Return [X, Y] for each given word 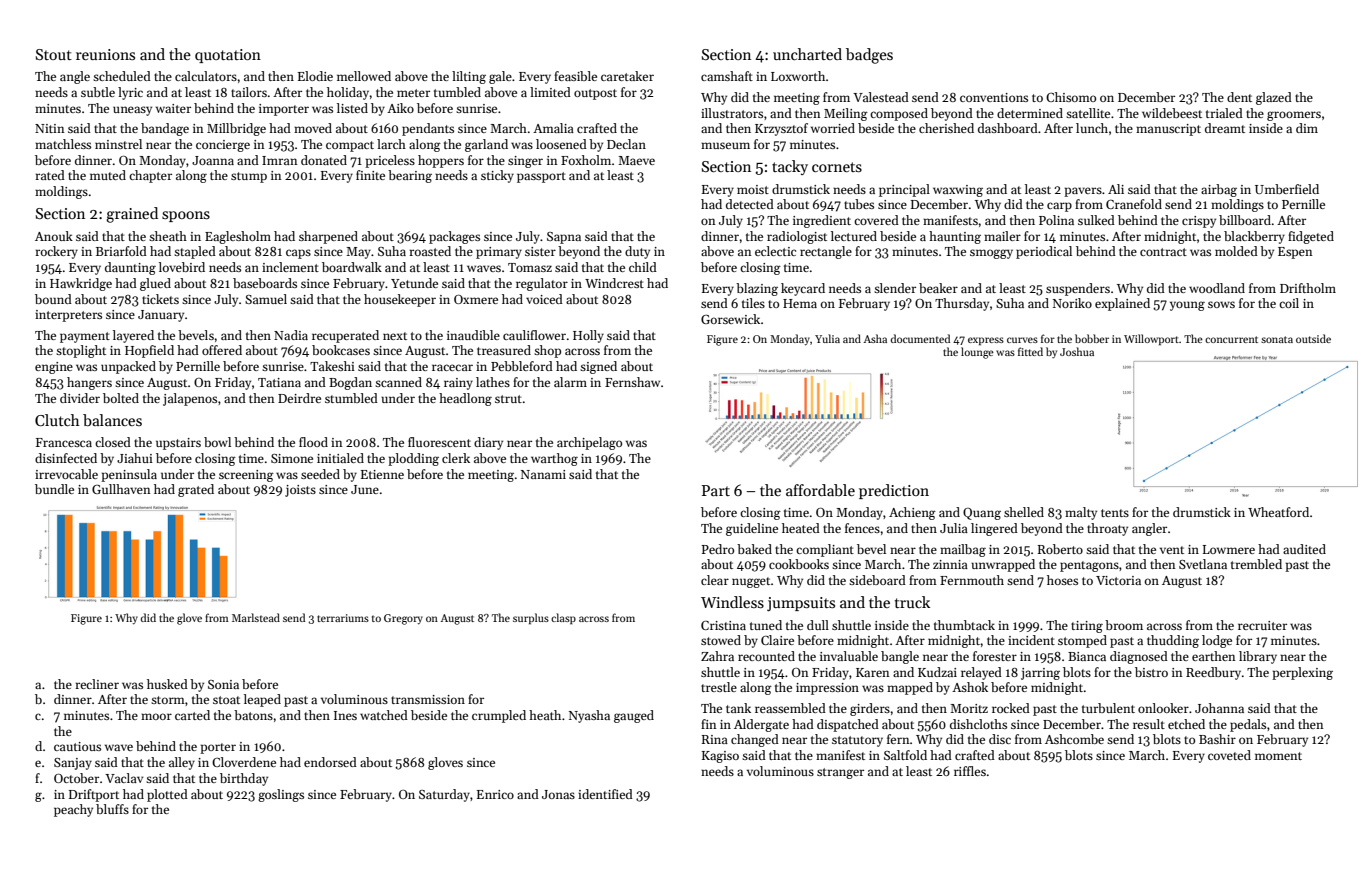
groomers [1294, 116]
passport [541, 177]
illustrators [732, 113]
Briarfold [121, 251]
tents [1115, 513]
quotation [228, 56]
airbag [1219, 190]
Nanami [543, 474]
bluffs [112, 809]
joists [300, 491]
